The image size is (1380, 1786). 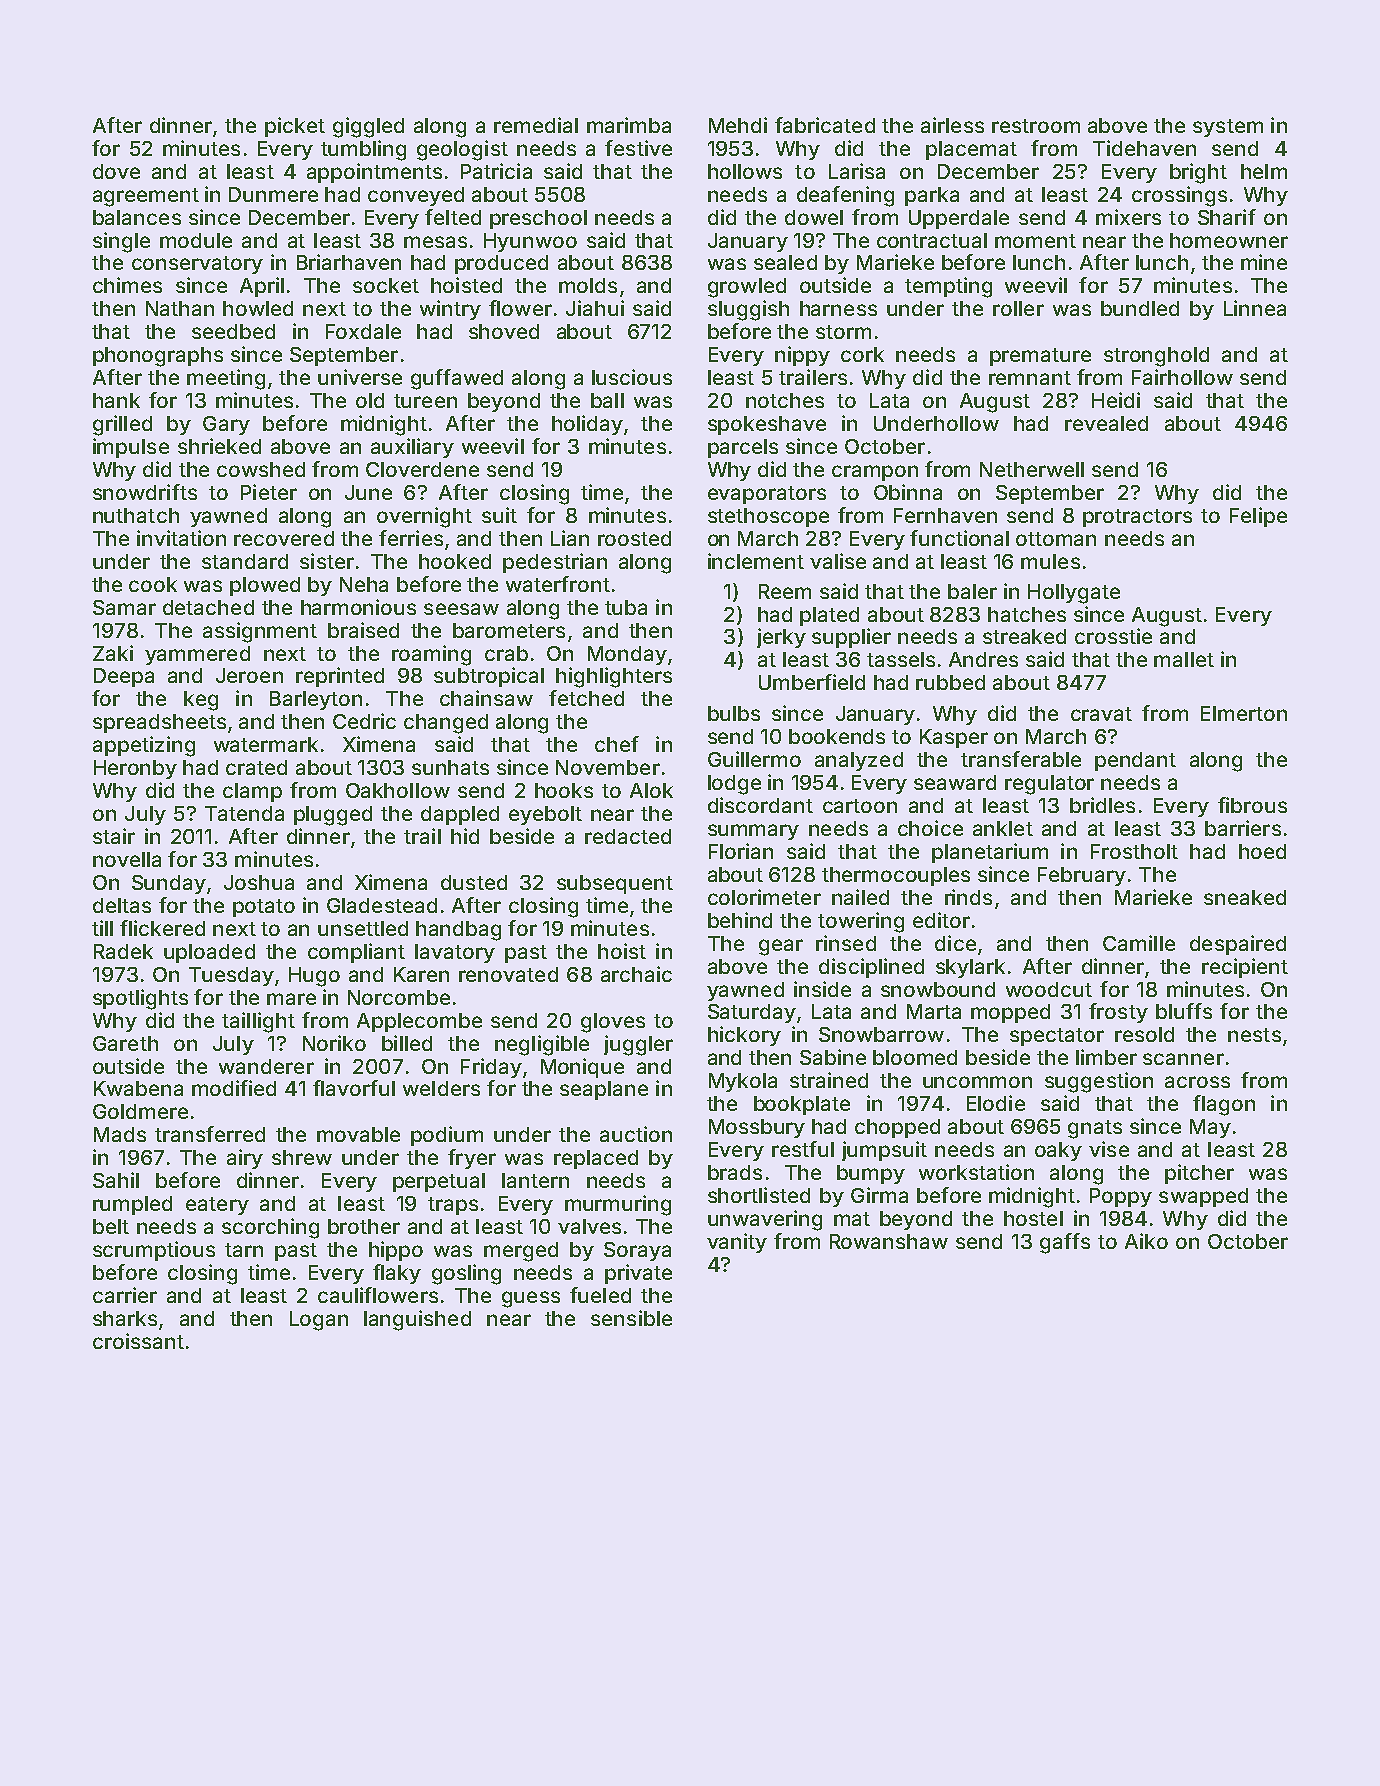 What do you see at coordinates (738, 125) in the screenshot?
I see `Mehdi` at bounding box center [738, 125].
